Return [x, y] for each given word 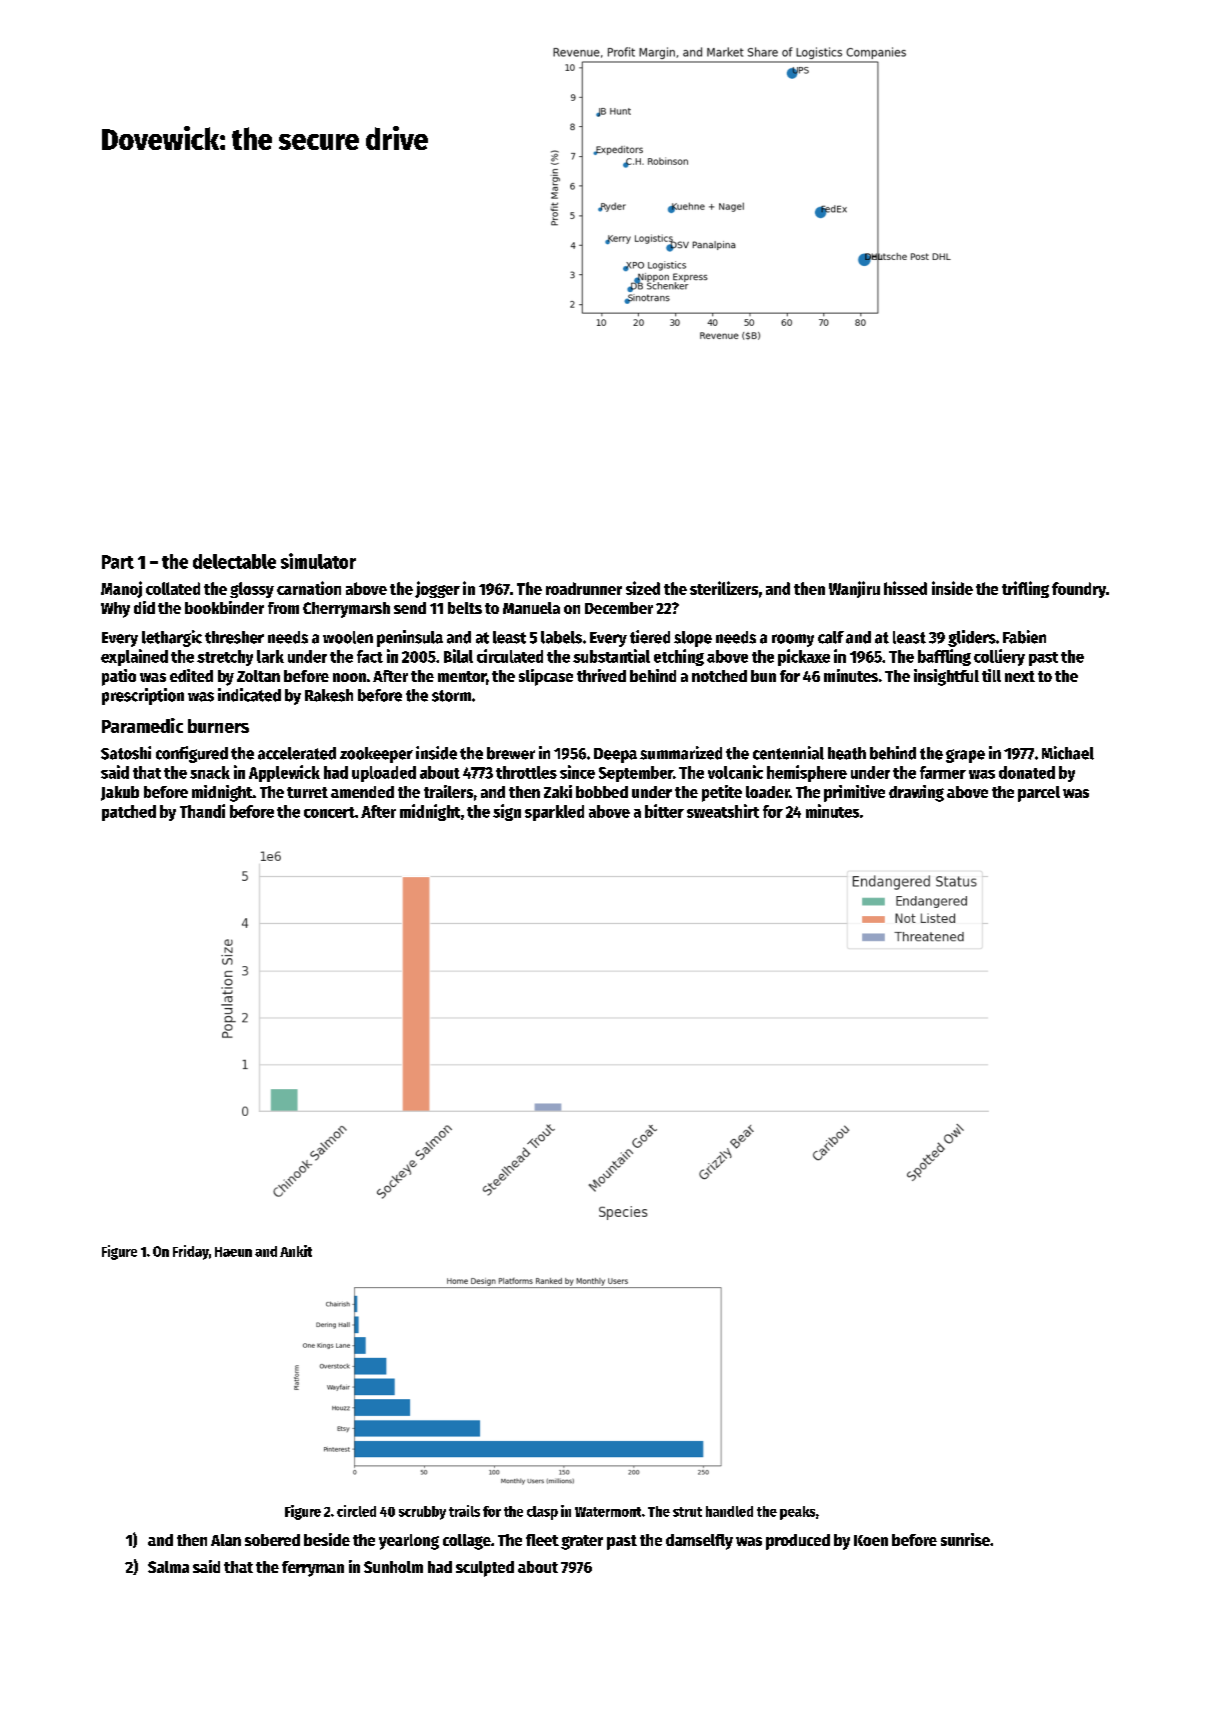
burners [218, 726]
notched [719, 676]
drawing [916, 793]
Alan [226, 1540]
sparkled [554, 813]
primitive [854, 793]
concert [329, 812]
